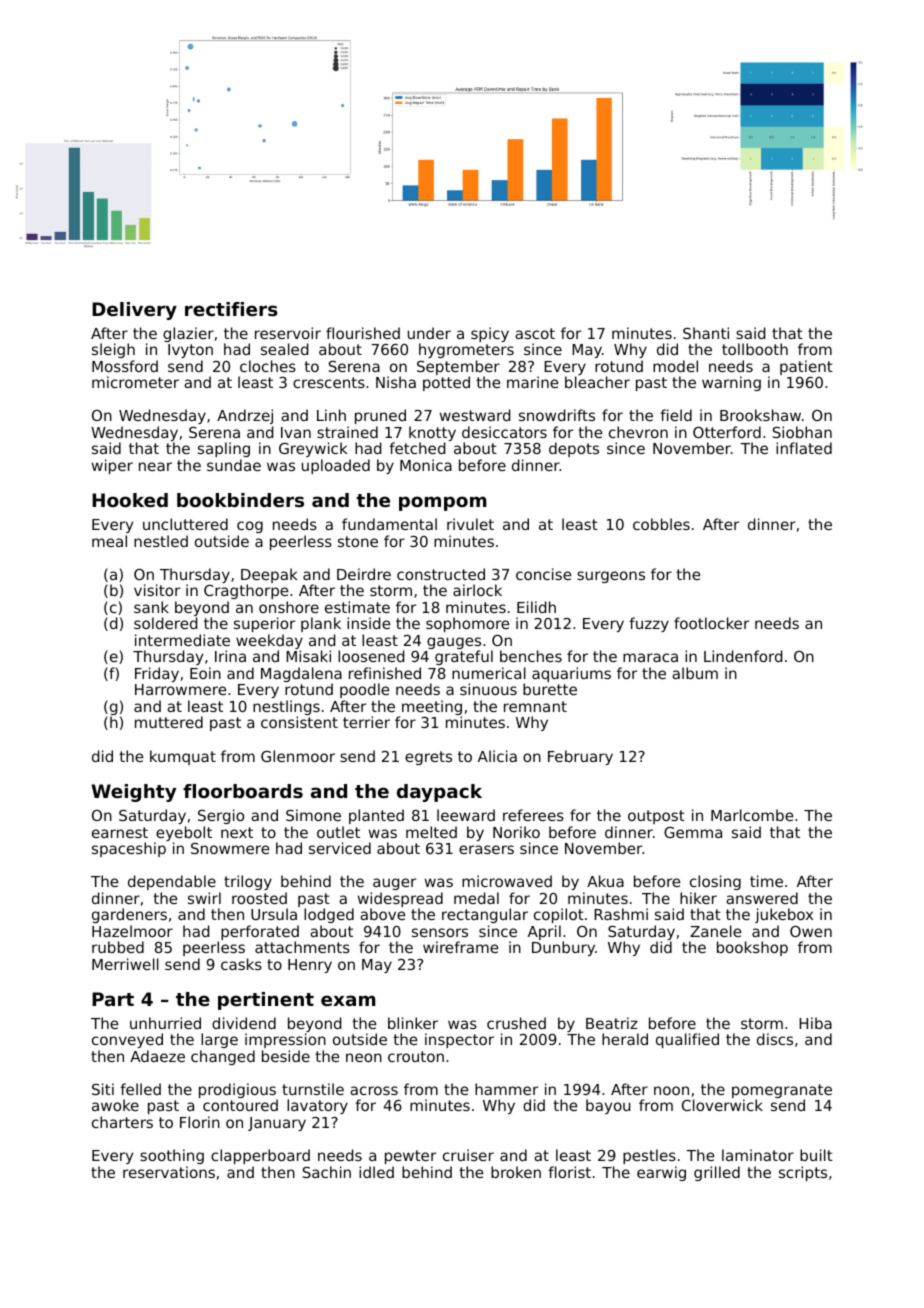  Describe the element at coordinates (376, 816) in the page. I see `planted` at that location.
